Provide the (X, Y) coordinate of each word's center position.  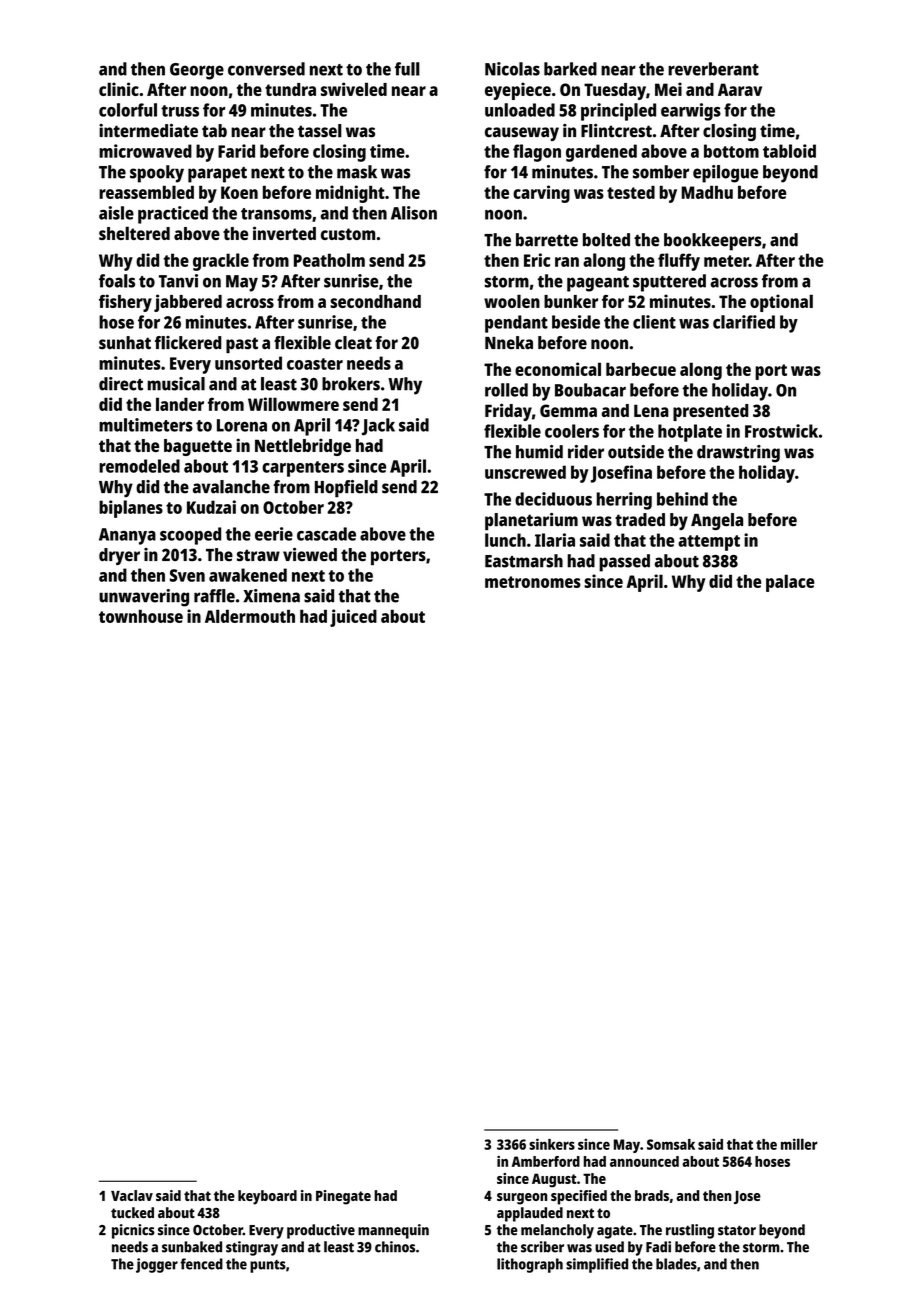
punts (268, 1266)
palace (790, 583)
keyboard (267, 1197)
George (197, 71)
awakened (248, 575)
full (407, 69)
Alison (414, 213)
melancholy (557, 1231)
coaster (315, 364)
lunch (505, 540)
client (654, 322)
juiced (353, 618)
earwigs (691, 112)
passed (624, 563)
